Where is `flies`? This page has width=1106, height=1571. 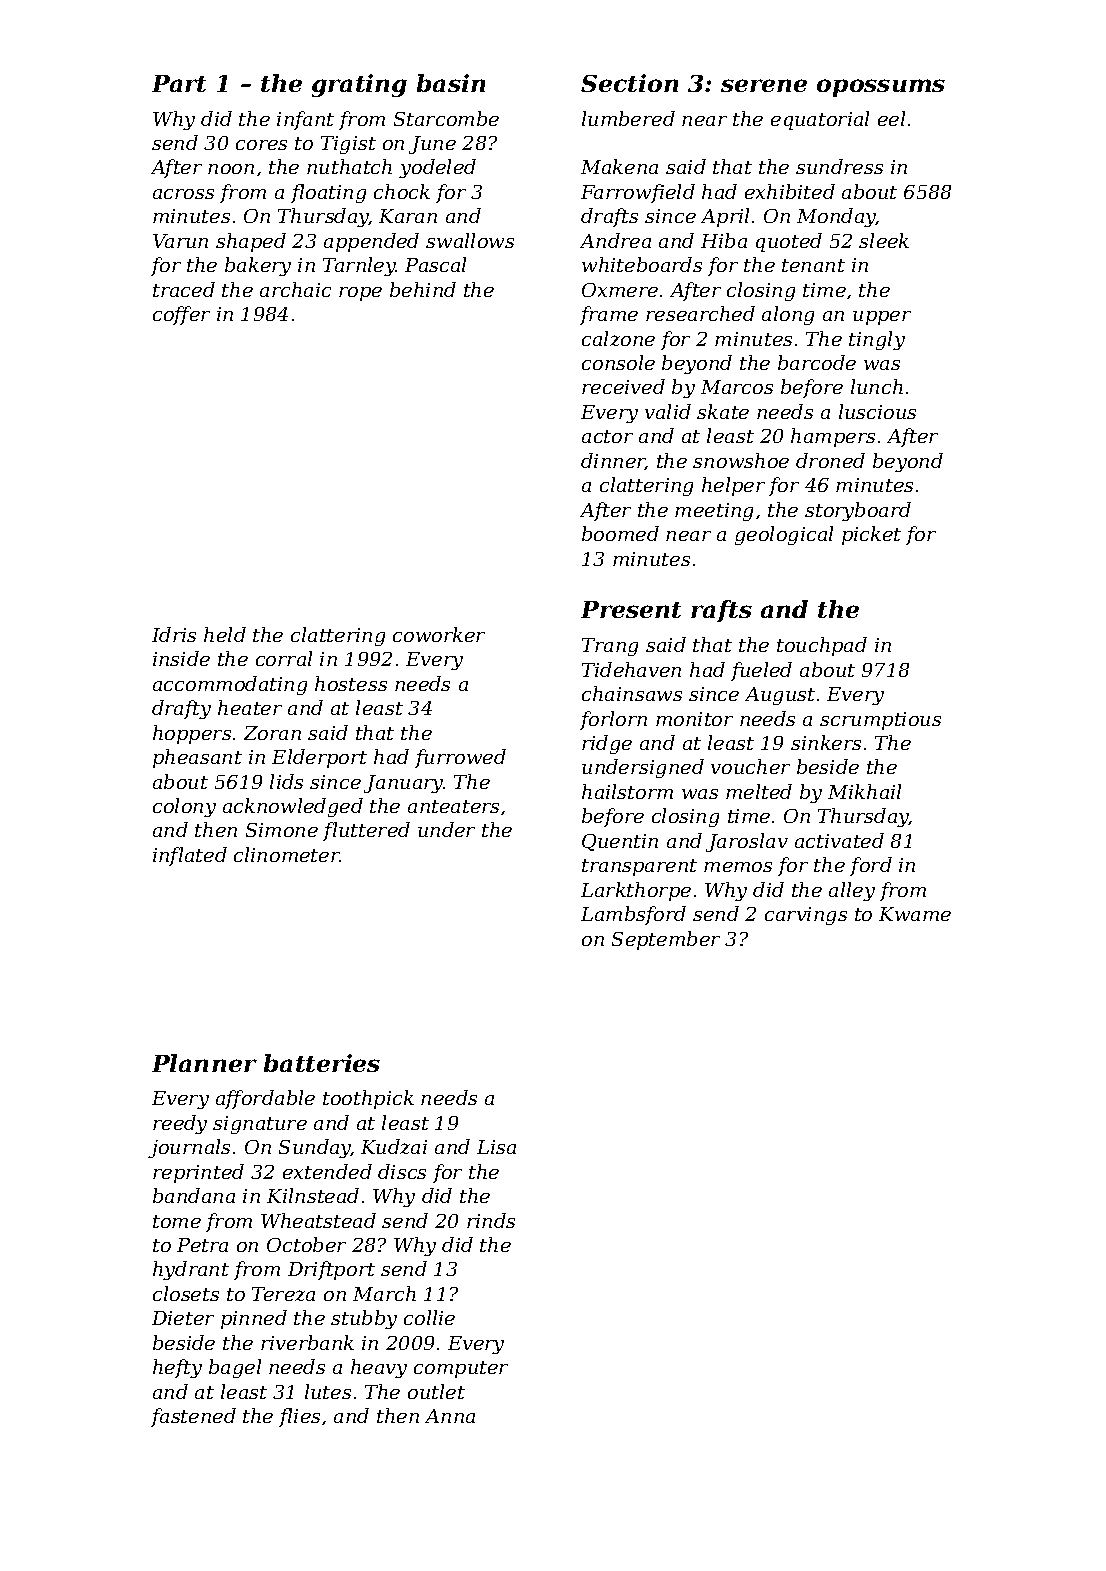
flies is located at coordinates (299, 1417).
